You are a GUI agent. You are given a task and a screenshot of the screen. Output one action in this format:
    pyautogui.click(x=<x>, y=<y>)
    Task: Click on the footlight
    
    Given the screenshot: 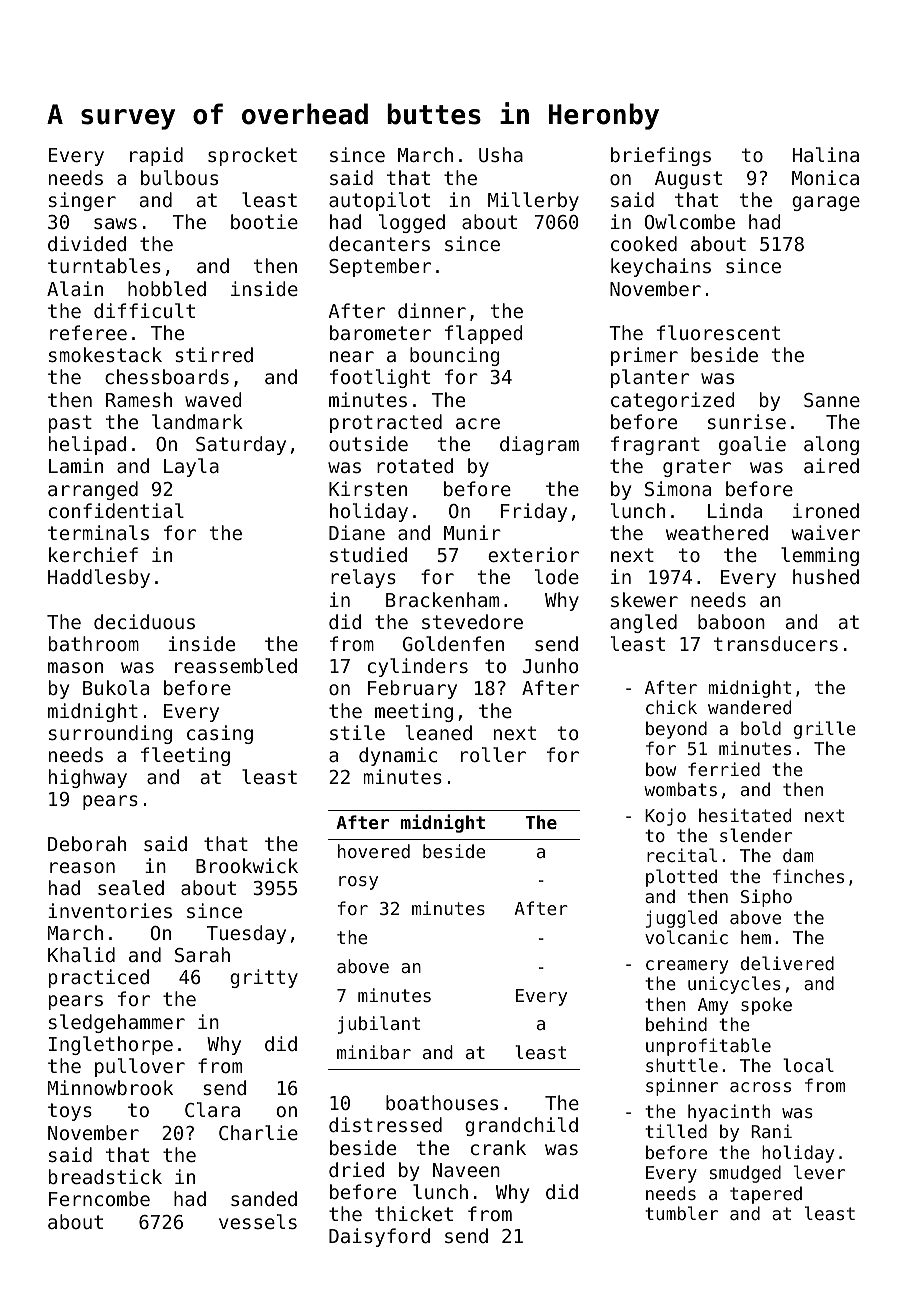 What is the action you would take?
    pyautogui.click(x=380, y=378)
